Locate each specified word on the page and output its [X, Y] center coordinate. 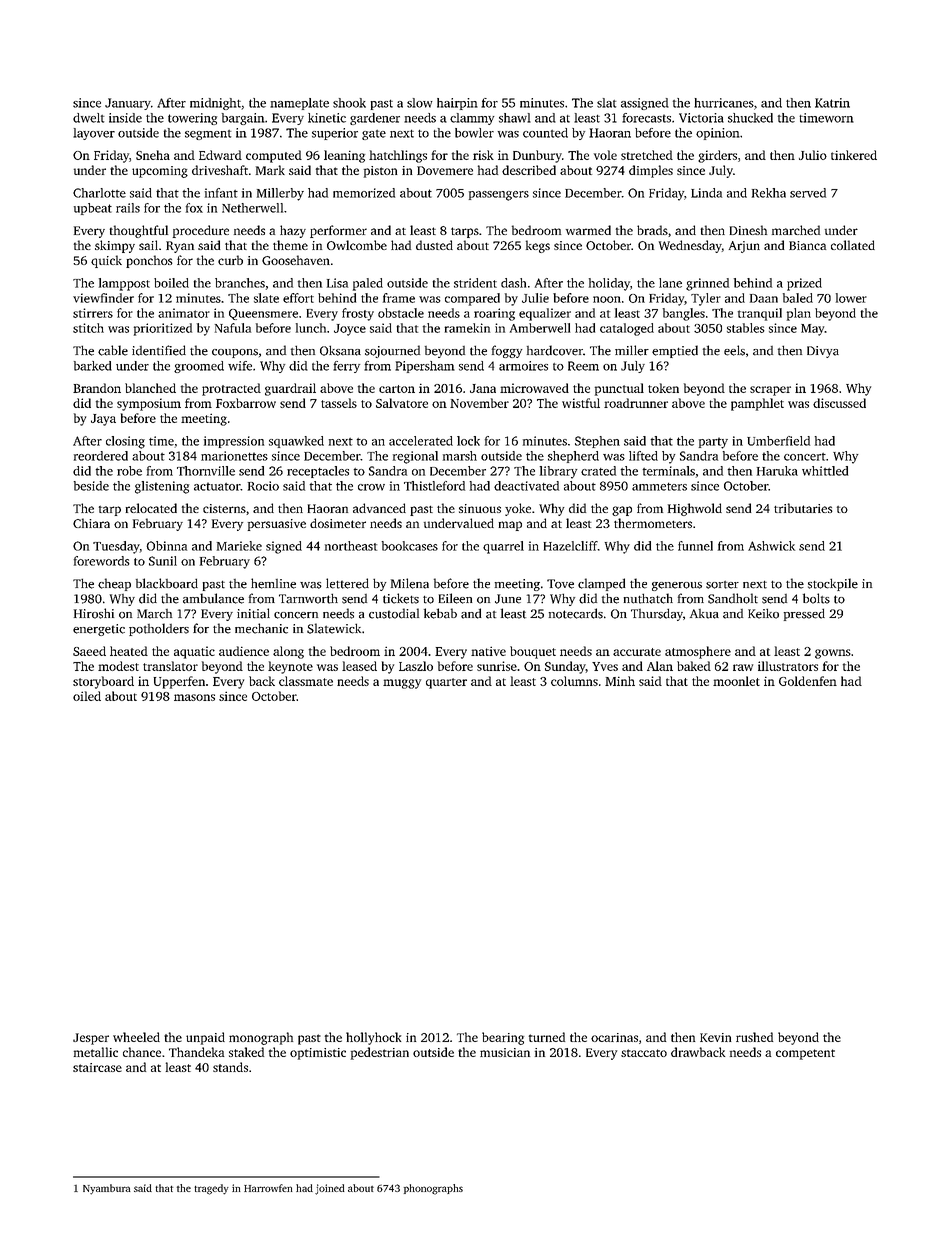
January [128, 104]
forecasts [646, 118]
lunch [311, 328]
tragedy [211, 1189]
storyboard [103, 682]
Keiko [763, 613]
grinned [707, 284]
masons [194, 697]
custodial [394, 613]
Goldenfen [808, 681]
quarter [446, 683]
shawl [515, 118]
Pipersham [425, 367]
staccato [644, 1053]
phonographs [433, 1189]
